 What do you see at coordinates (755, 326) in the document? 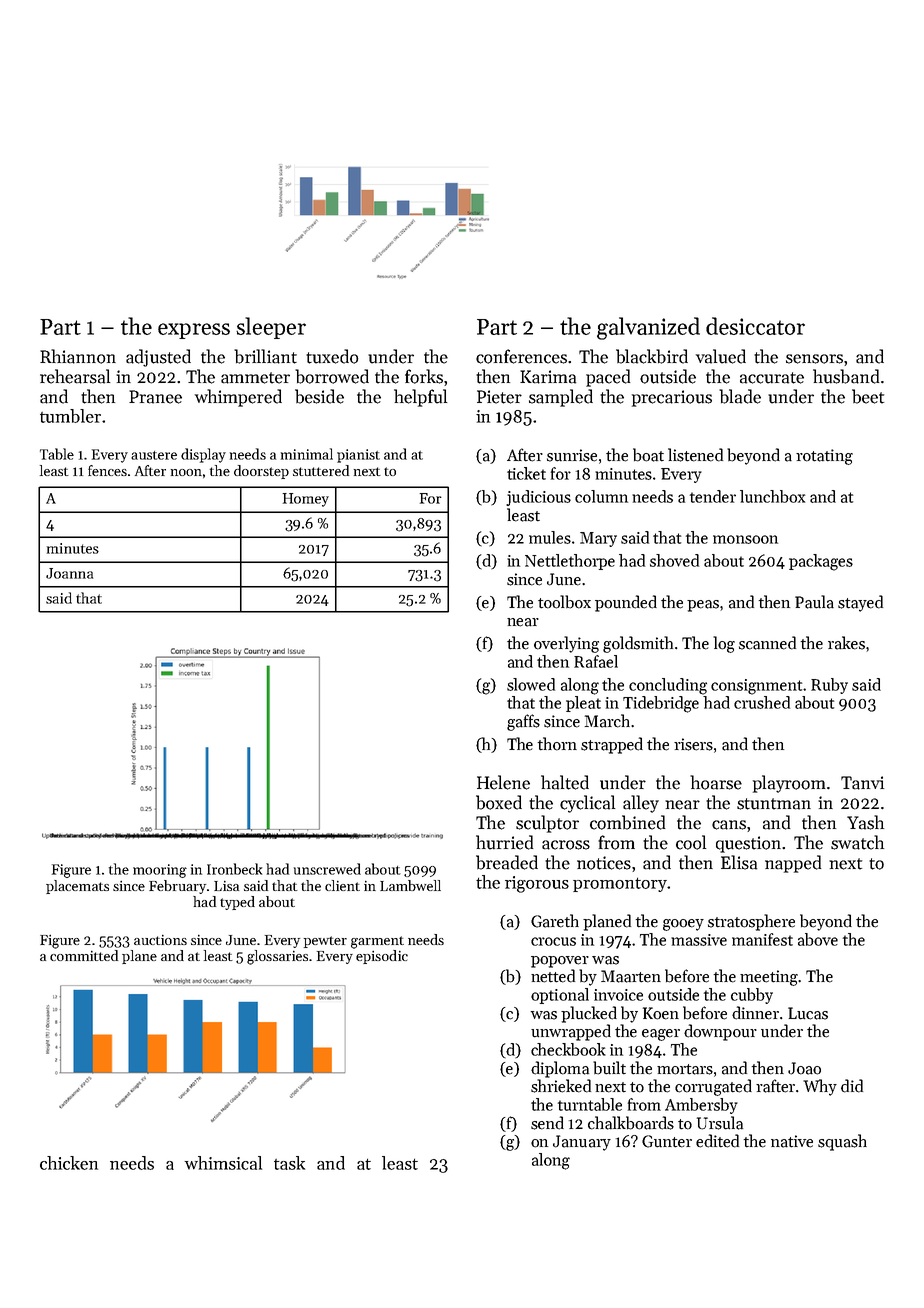
I see `desiccator` at bounding box center [755, 326].
